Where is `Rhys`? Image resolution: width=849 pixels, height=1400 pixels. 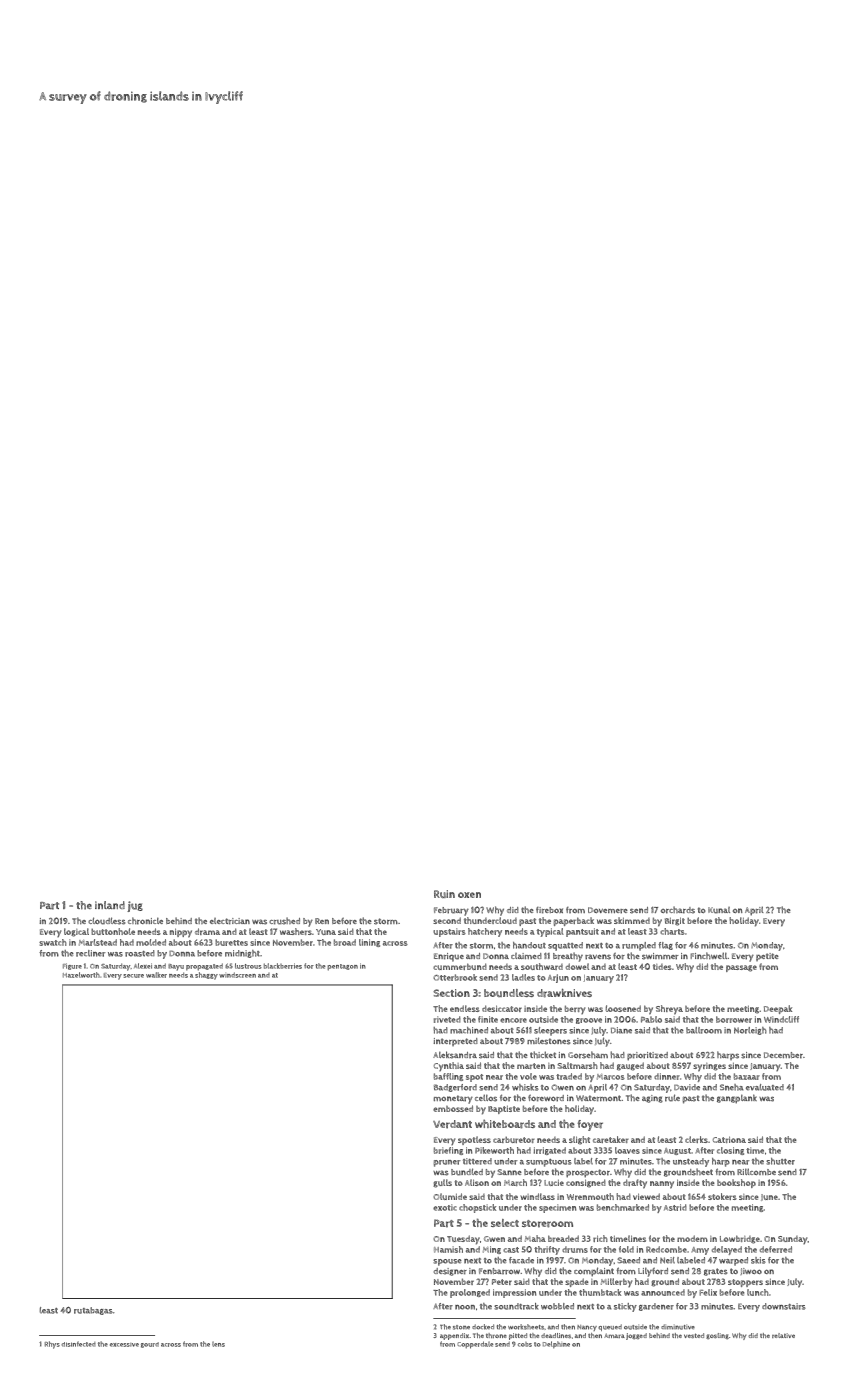
Rhys is located at coordinates (52, 1345).
